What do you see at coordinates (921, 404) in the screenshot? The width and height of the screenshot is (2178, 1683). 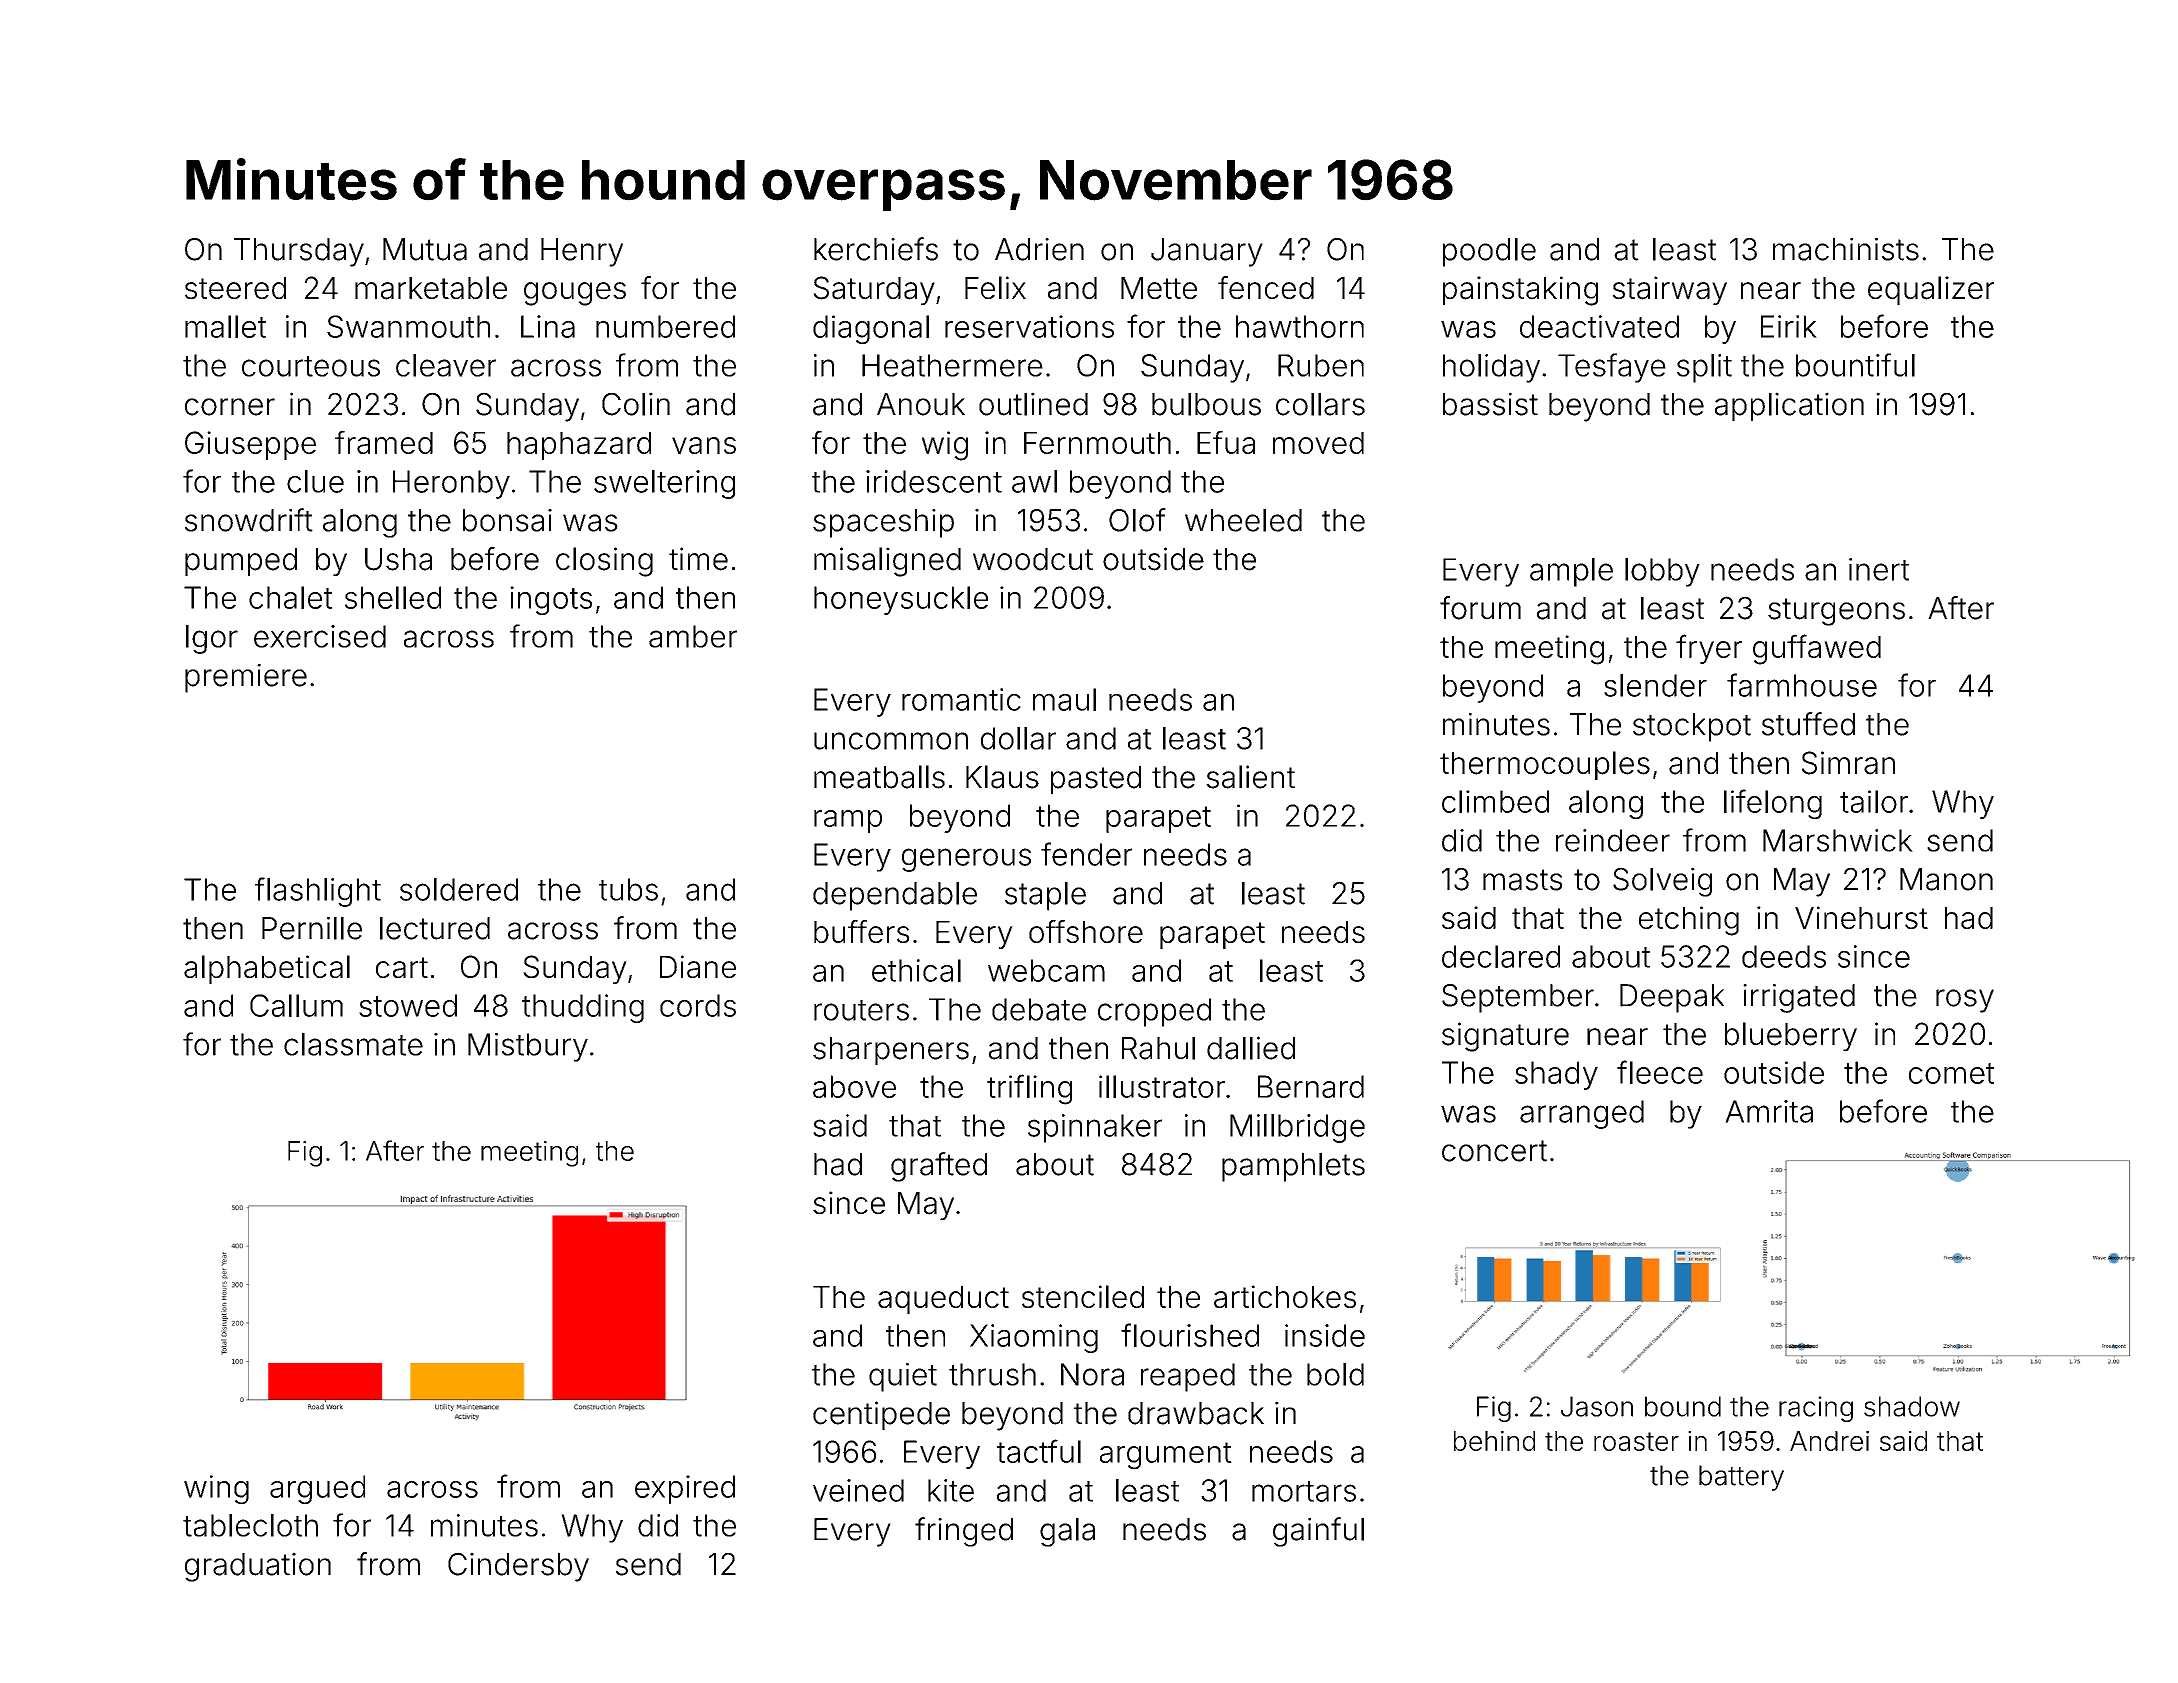 I see `Anouk` at bounding box center [921, 404].
